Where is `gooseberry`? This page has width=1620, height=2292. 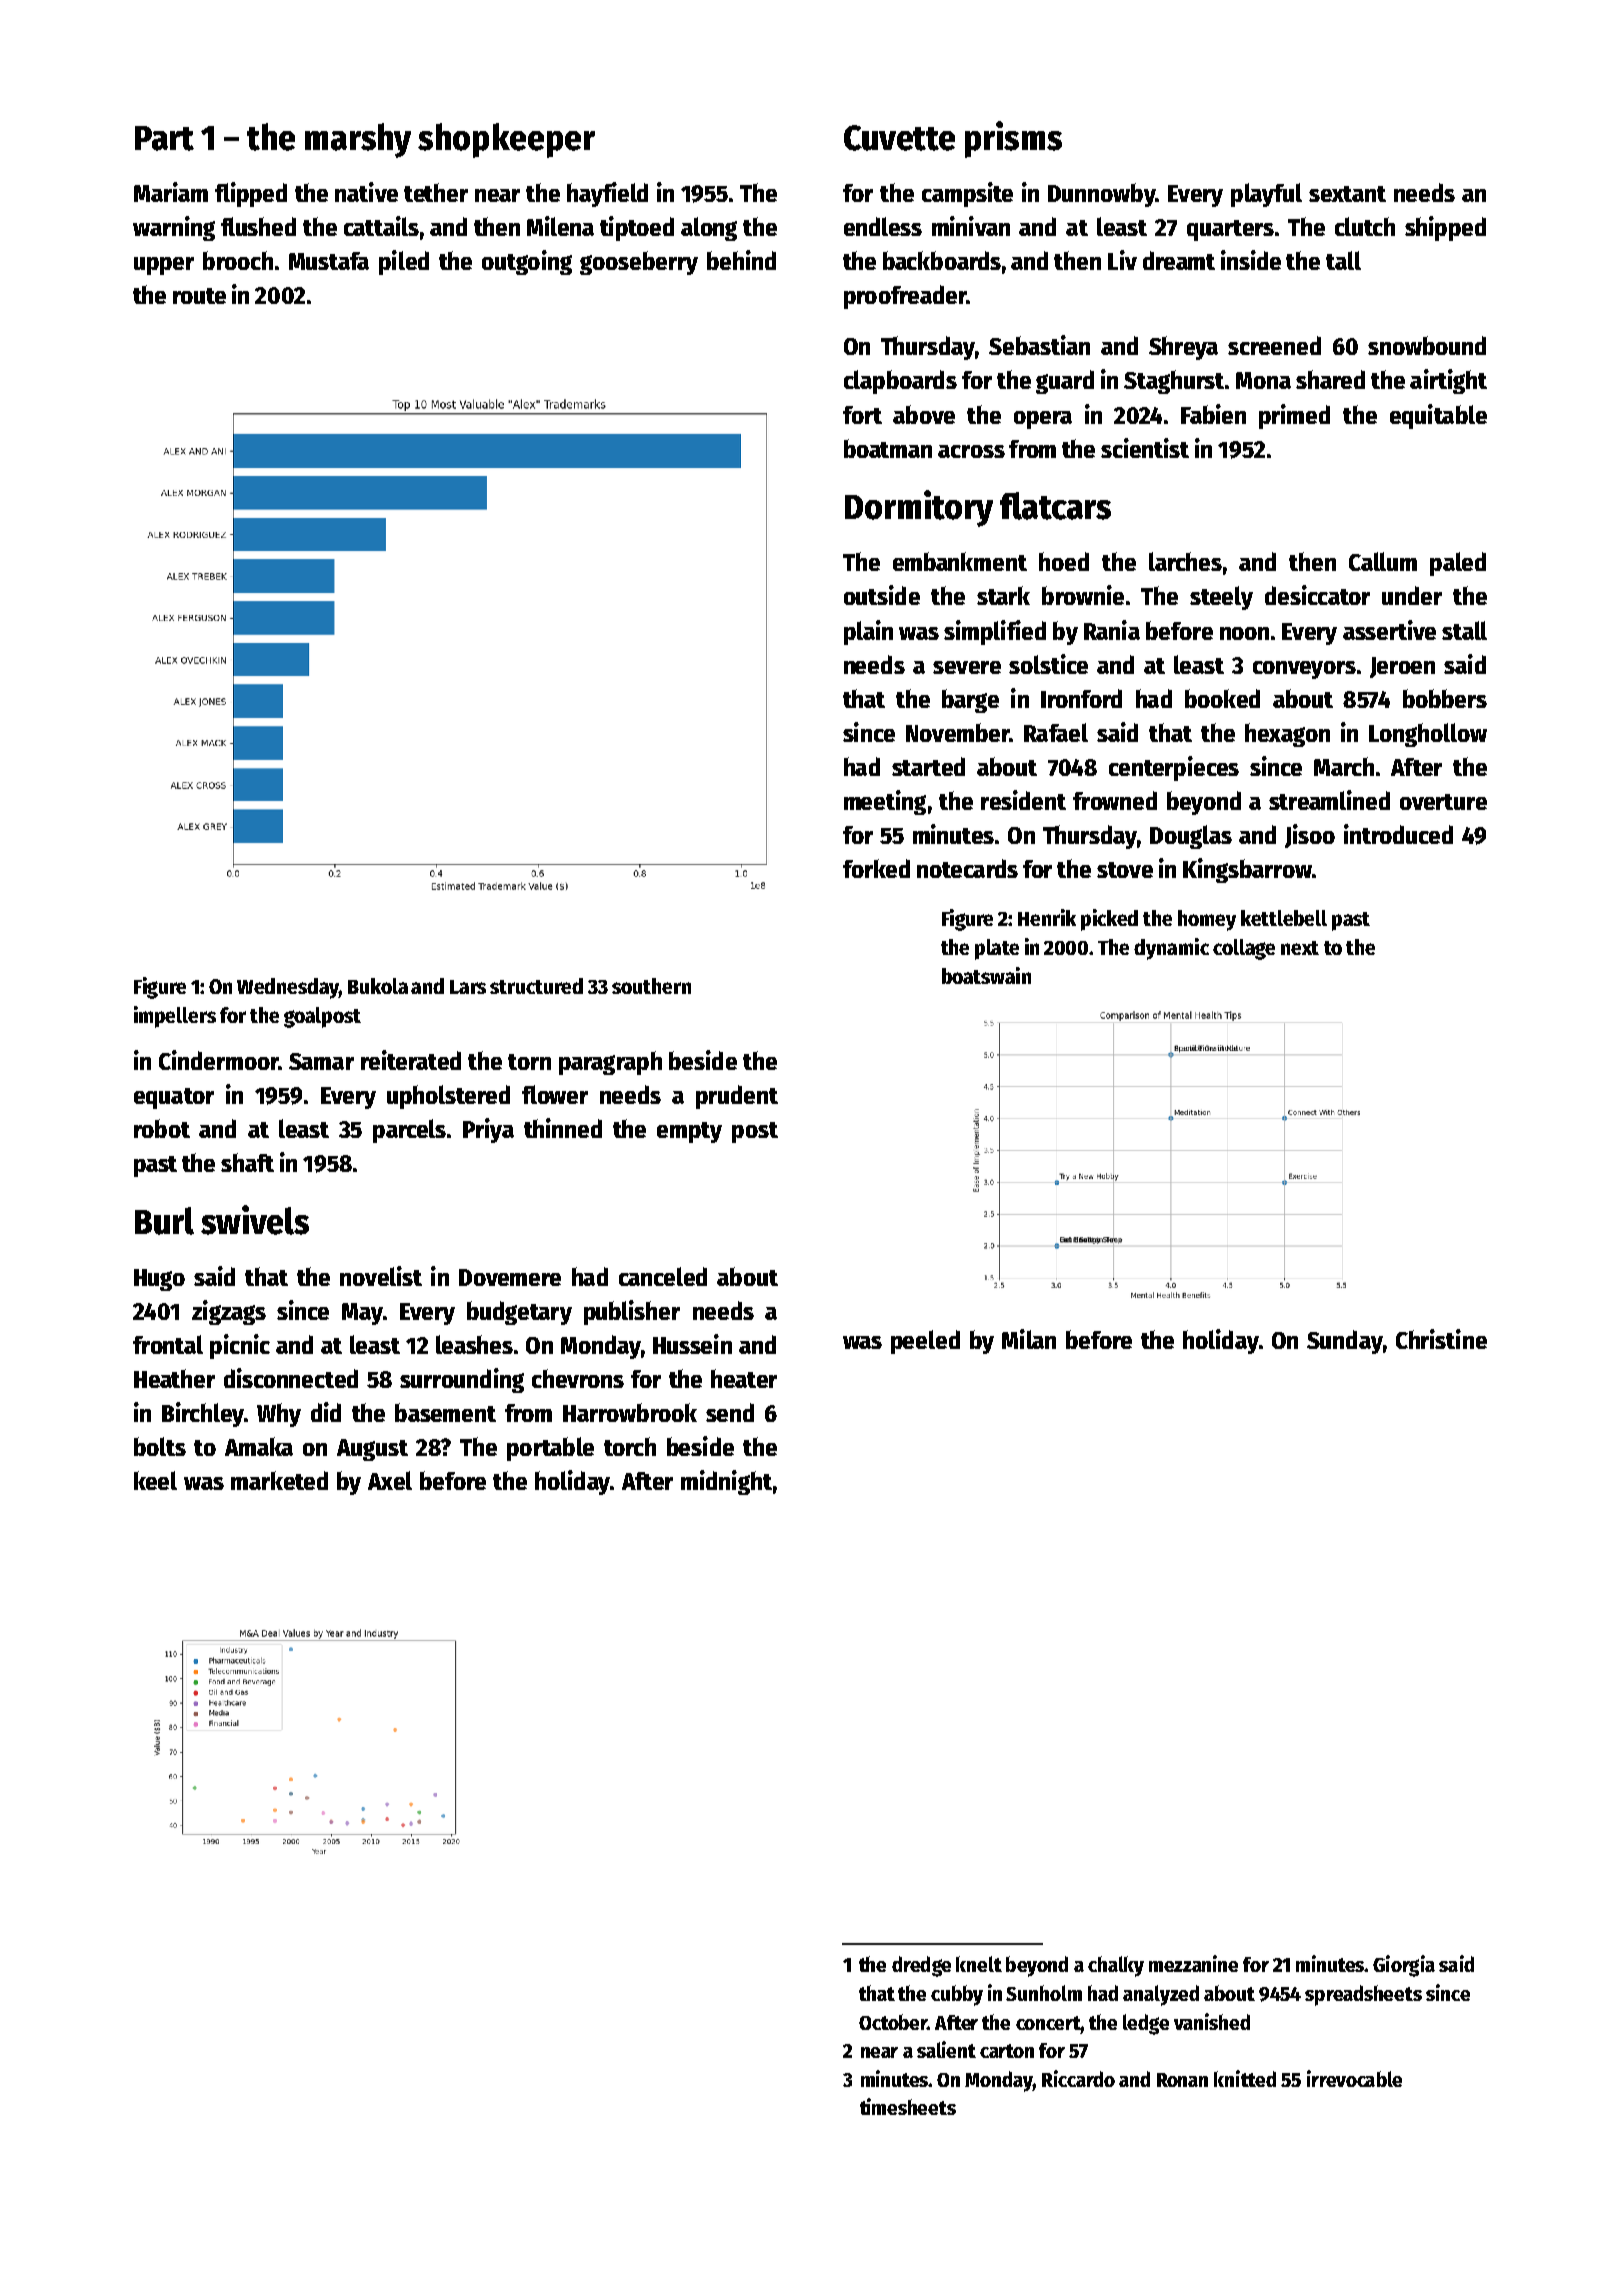 gooseberry is located at coordinates (639, 263).
